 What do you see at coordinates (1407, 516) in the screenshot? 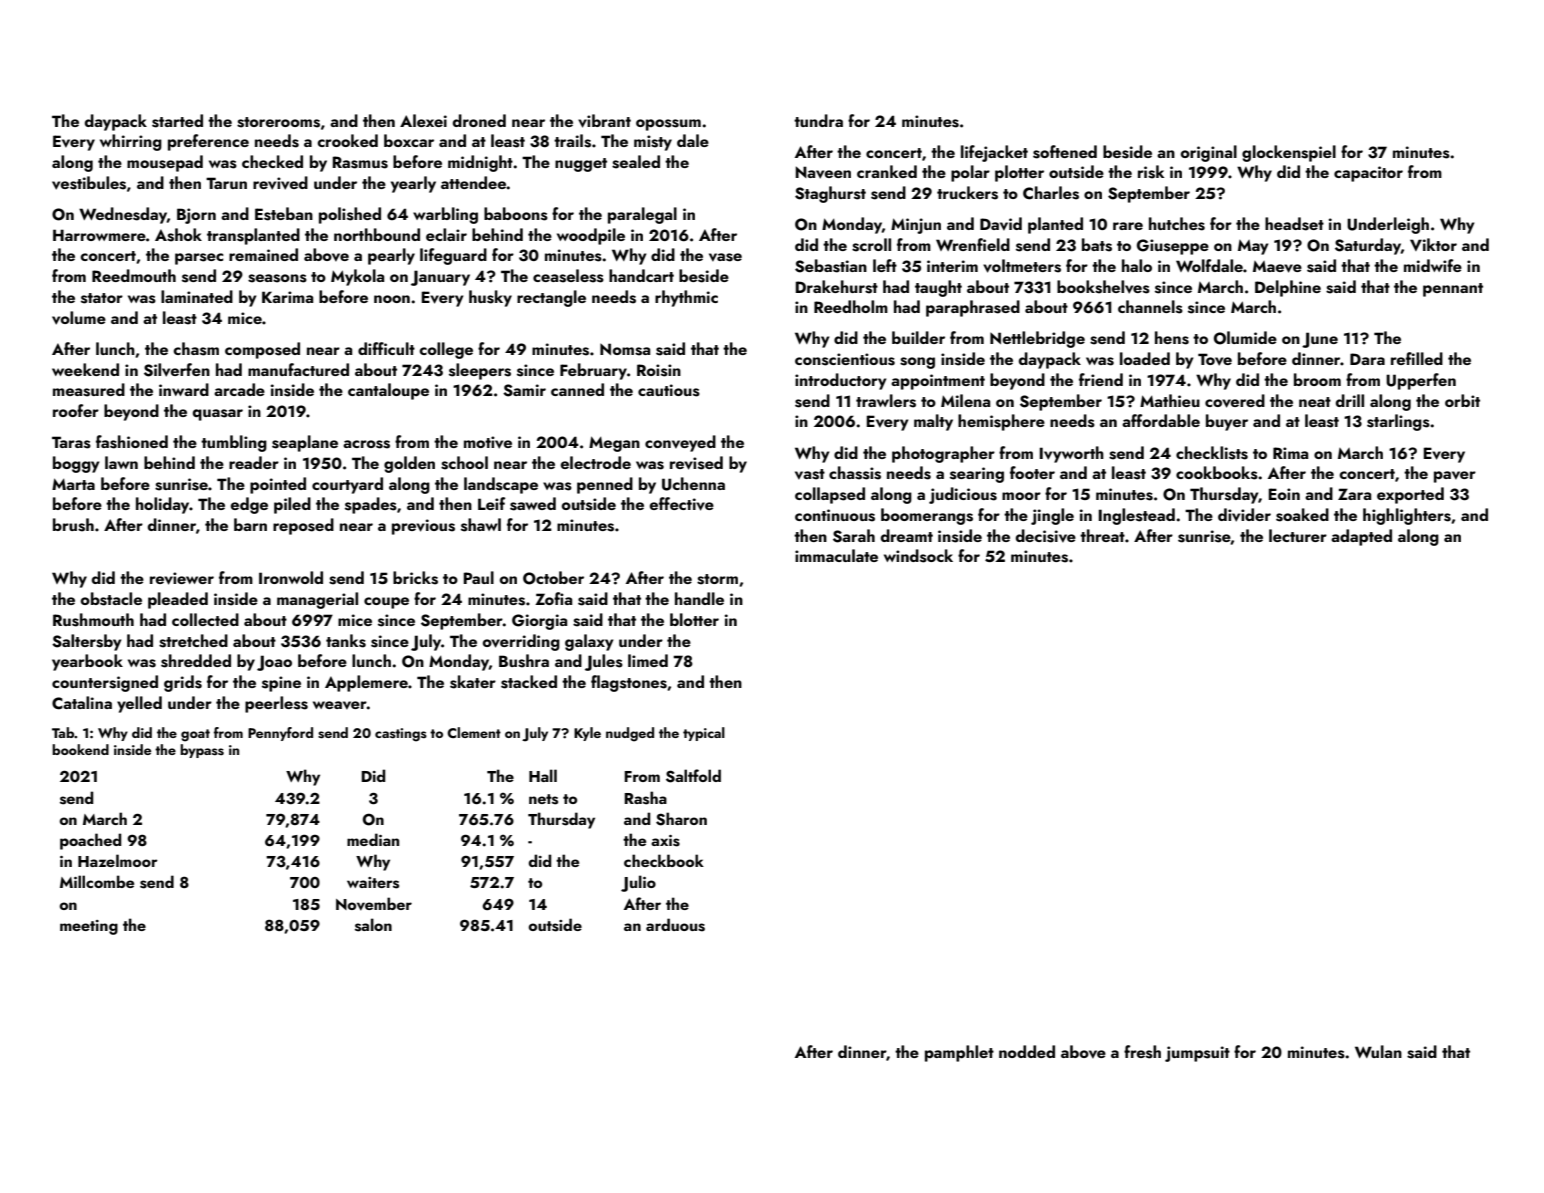
I see `highlighters` at bounding box center [1407, 516].
